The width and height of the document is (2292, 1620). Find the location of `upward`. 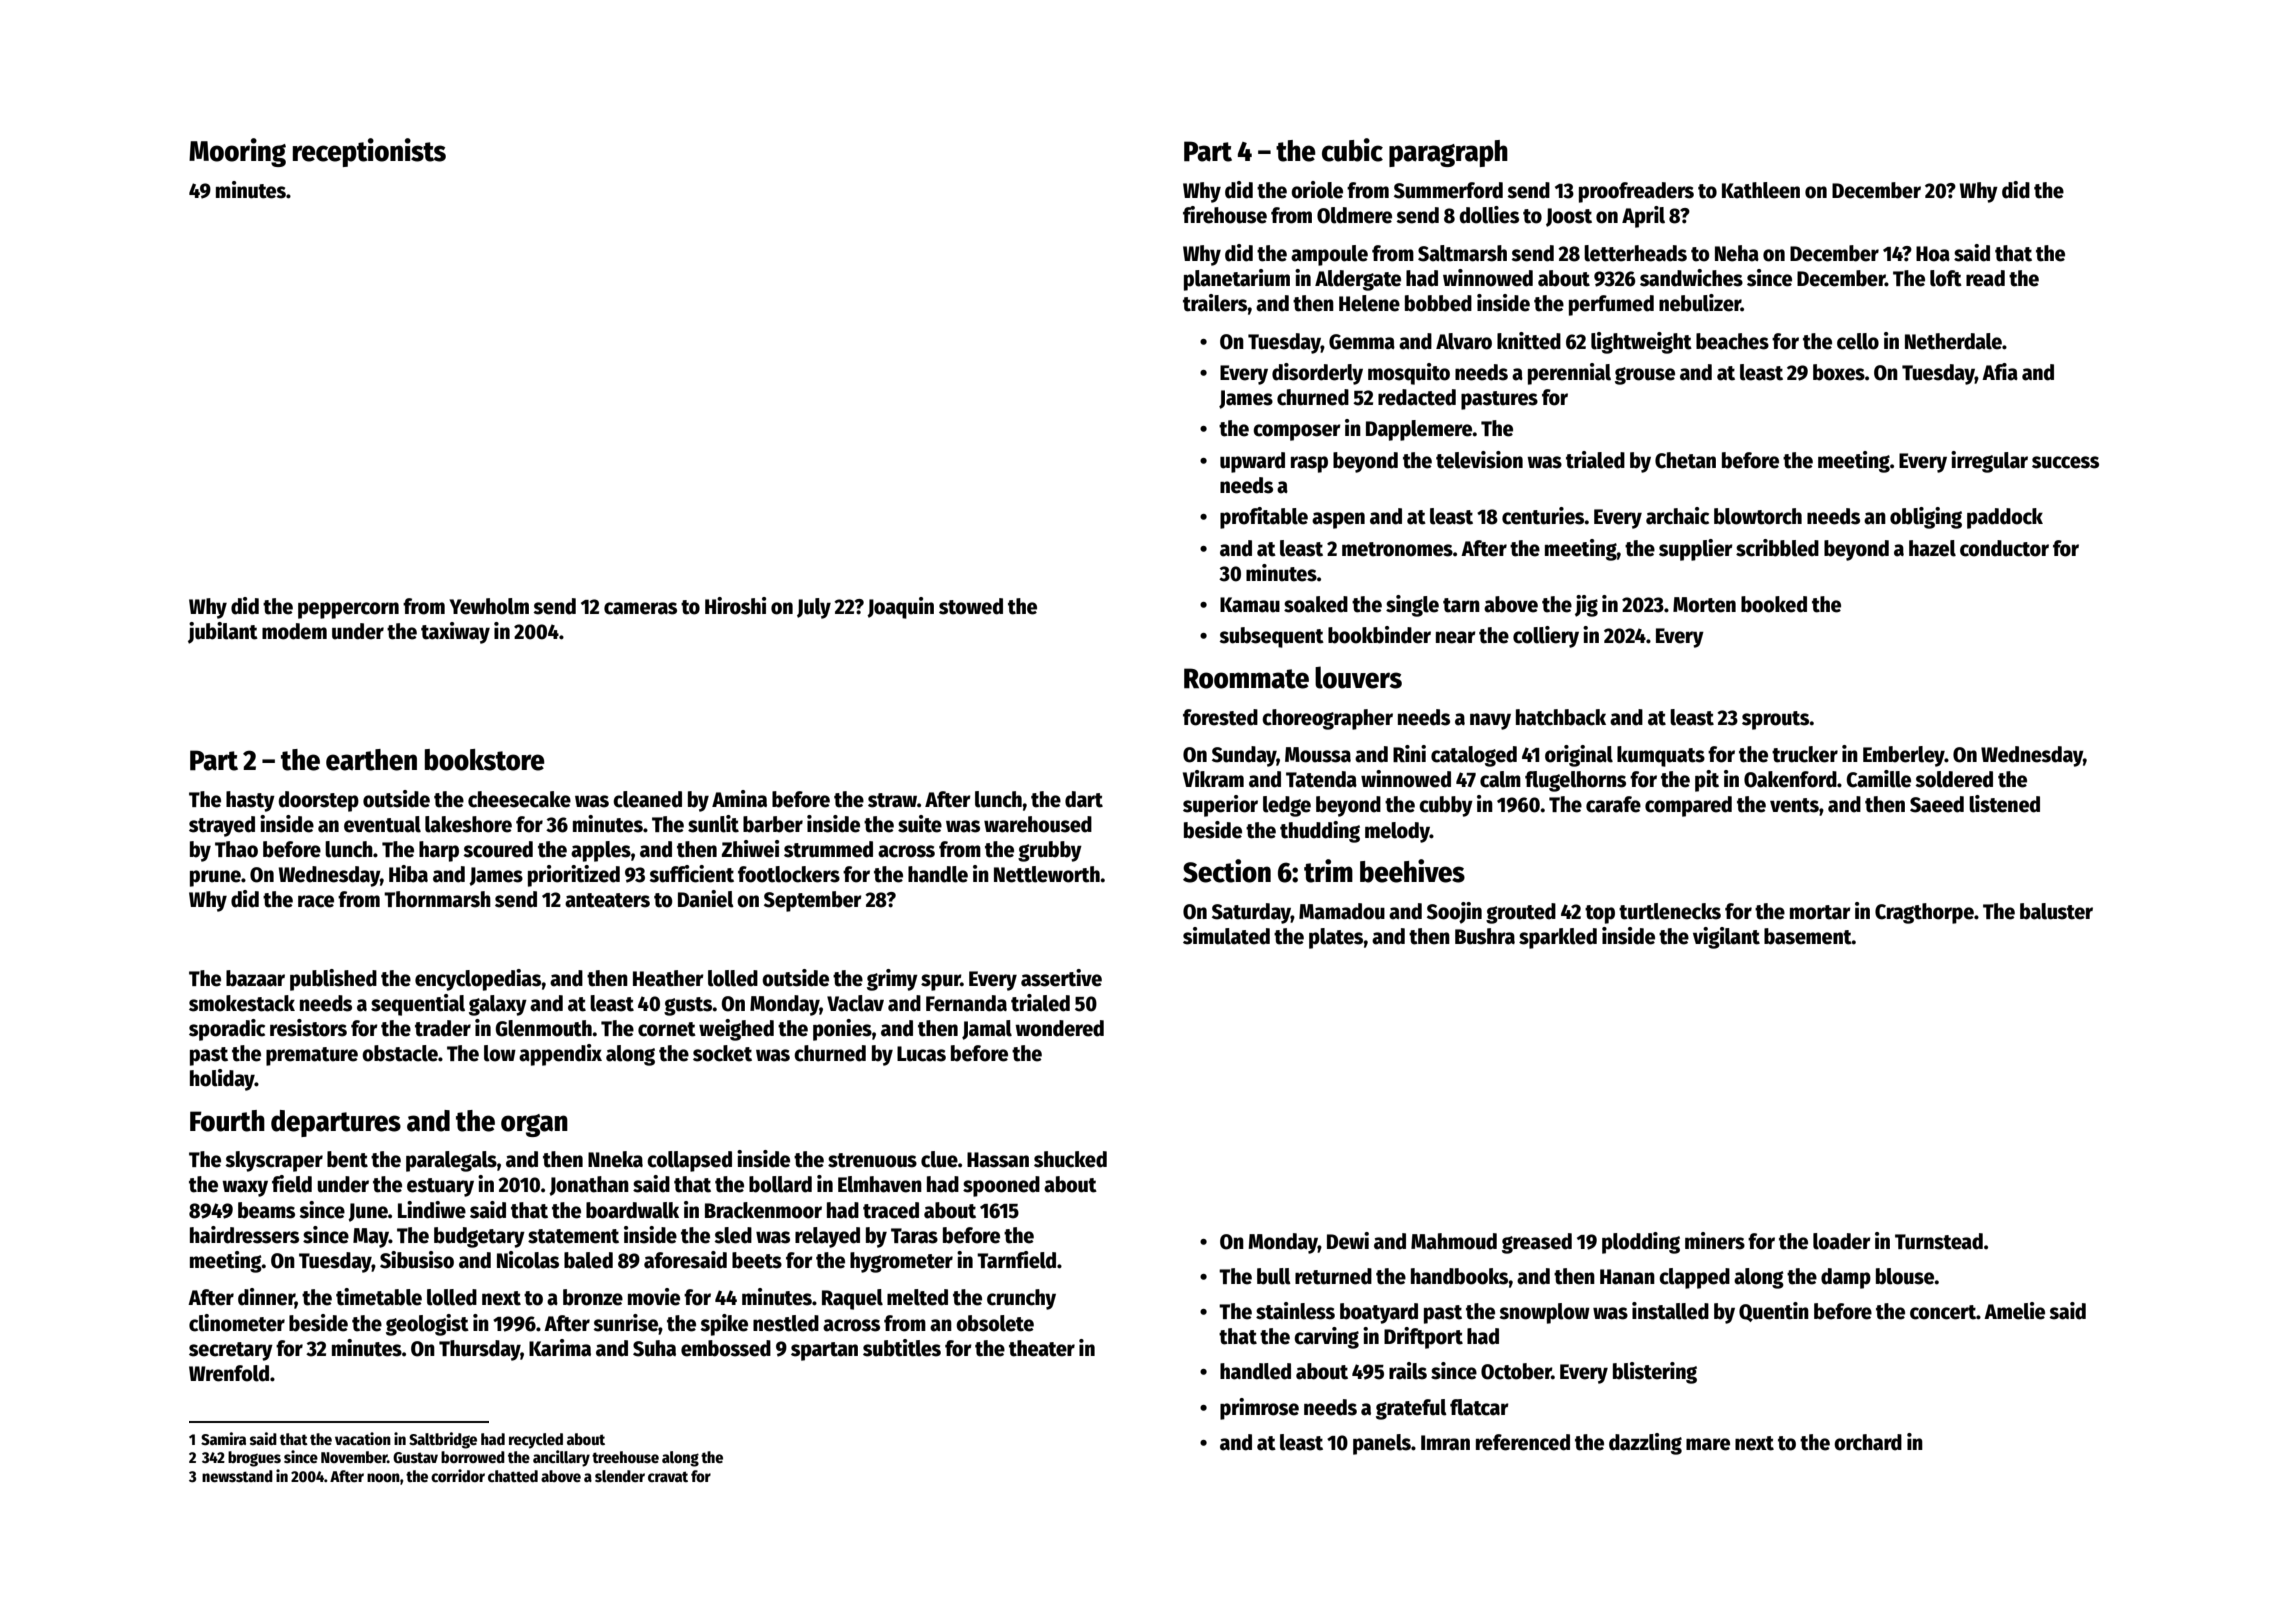

upward is located at coordinates (1252, 462).
